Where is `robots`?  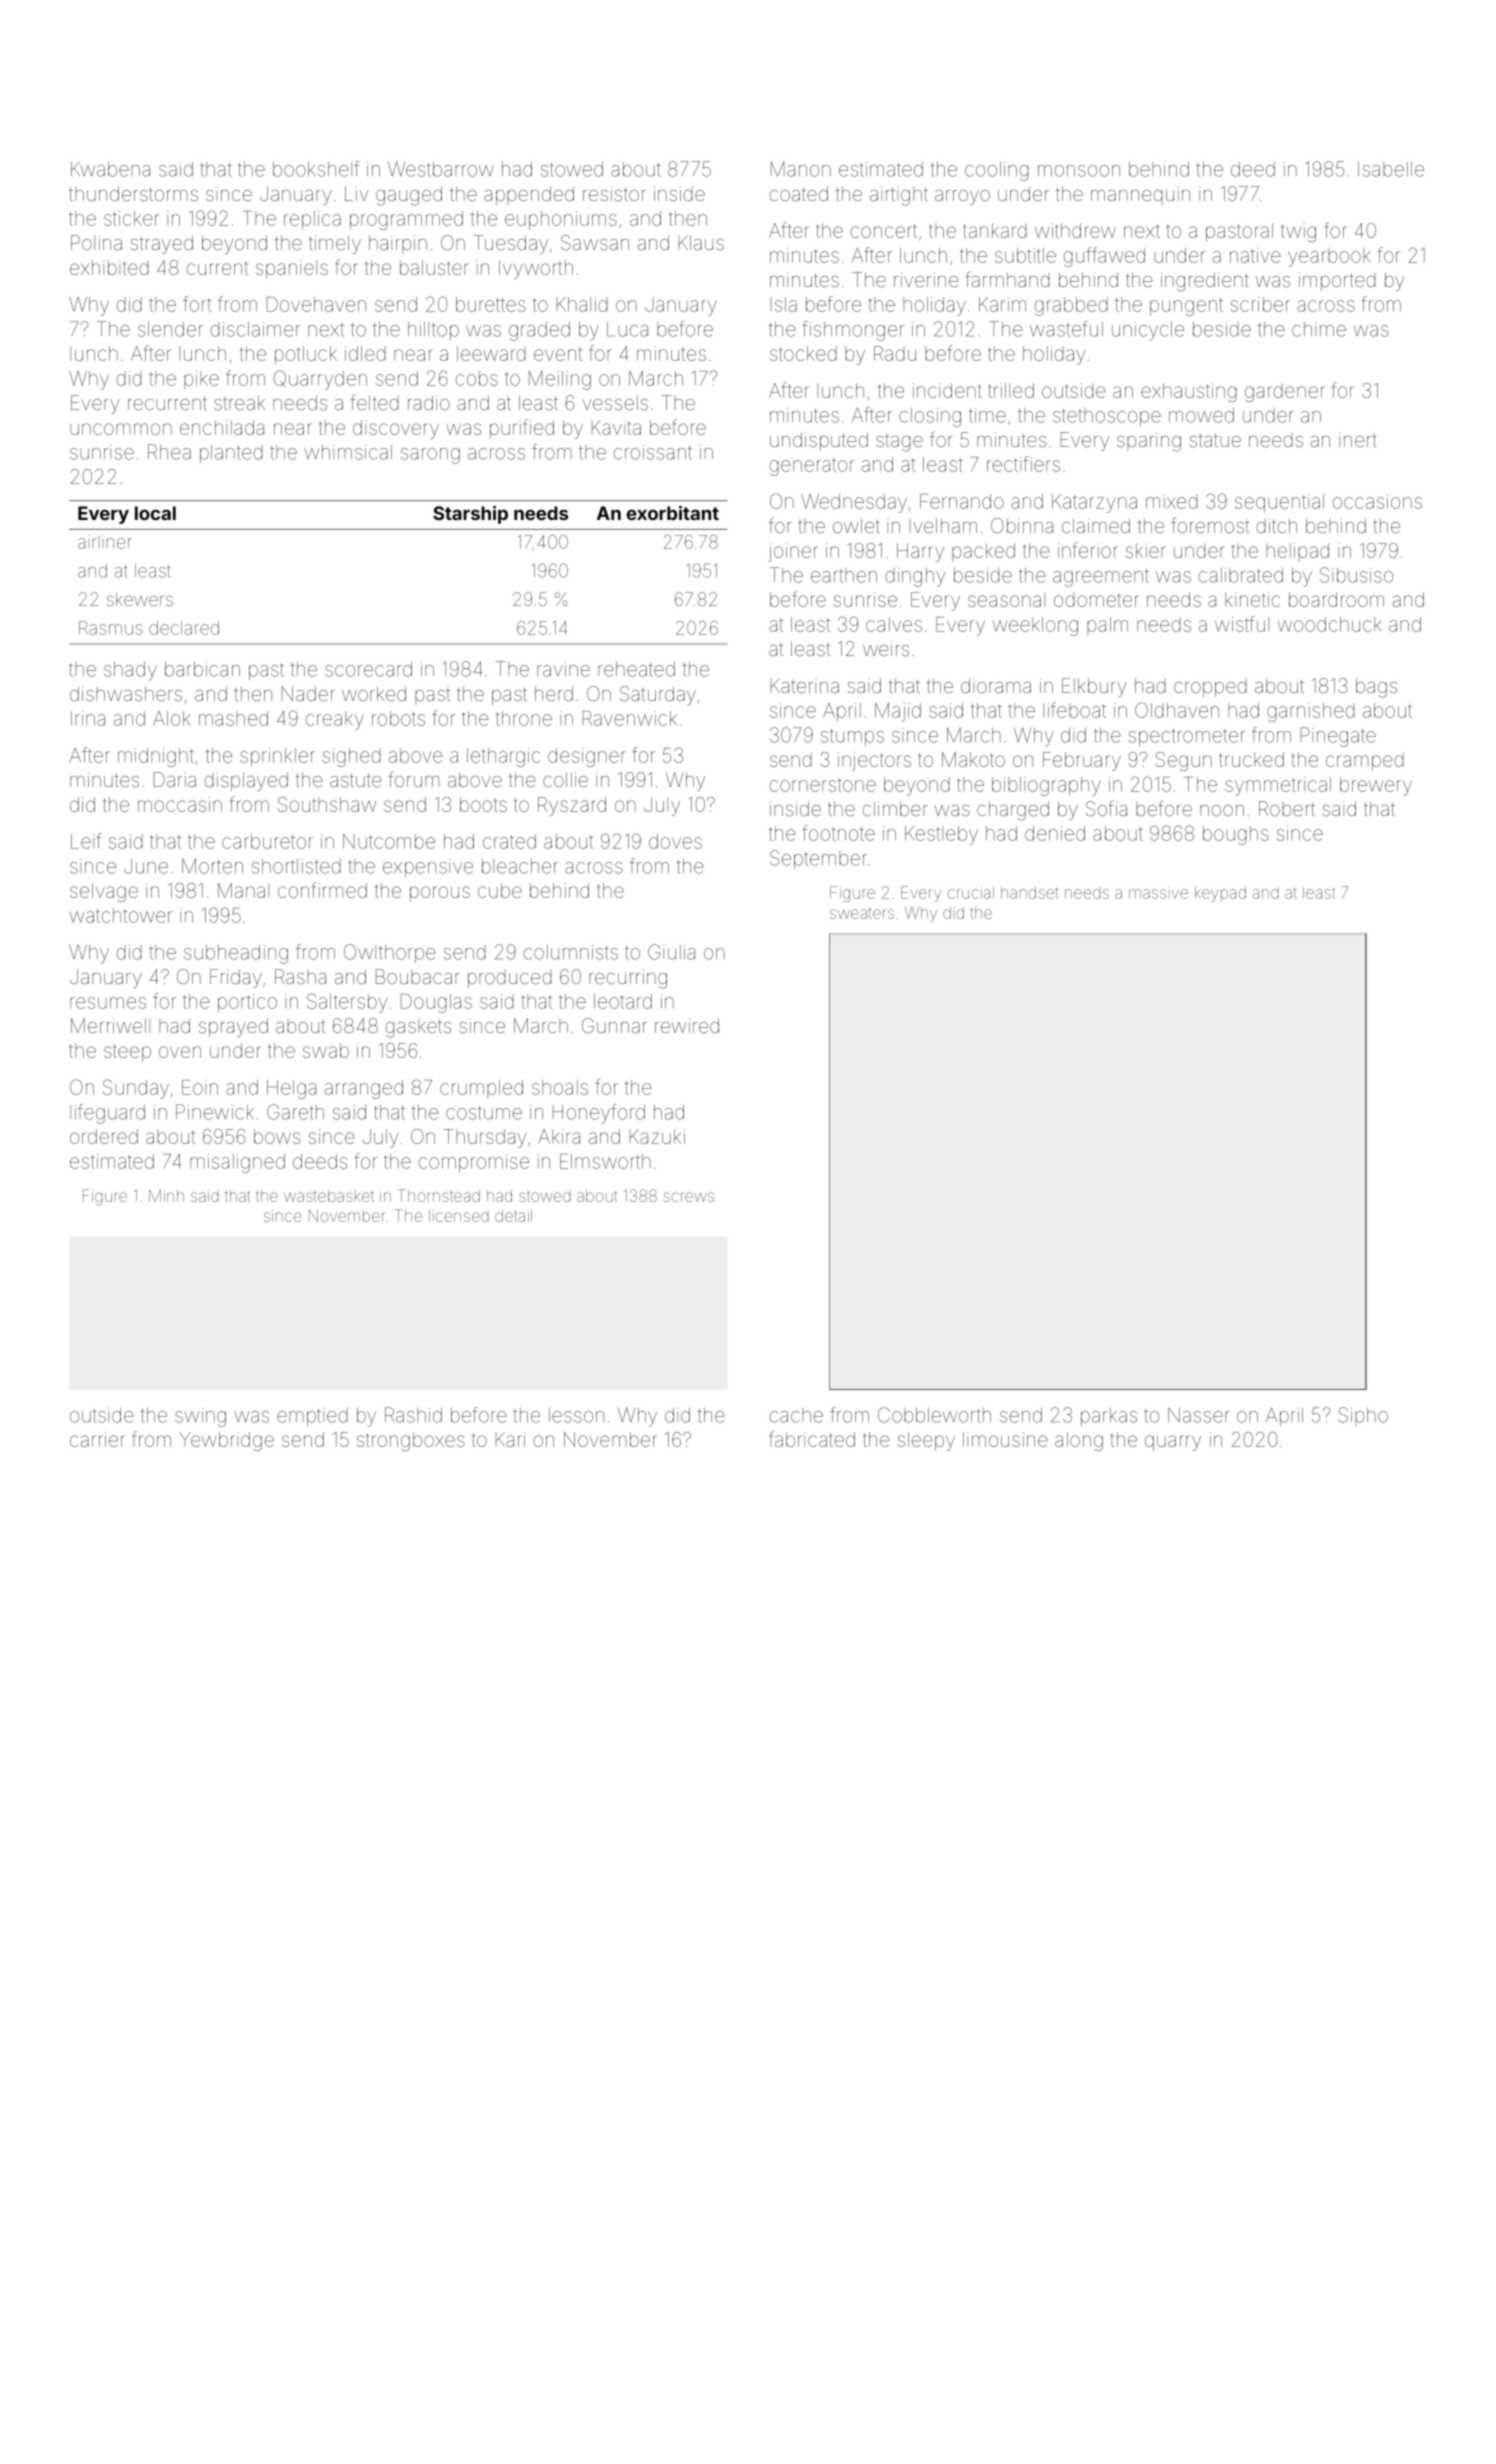
robots is located at coordinates (398, 718).
